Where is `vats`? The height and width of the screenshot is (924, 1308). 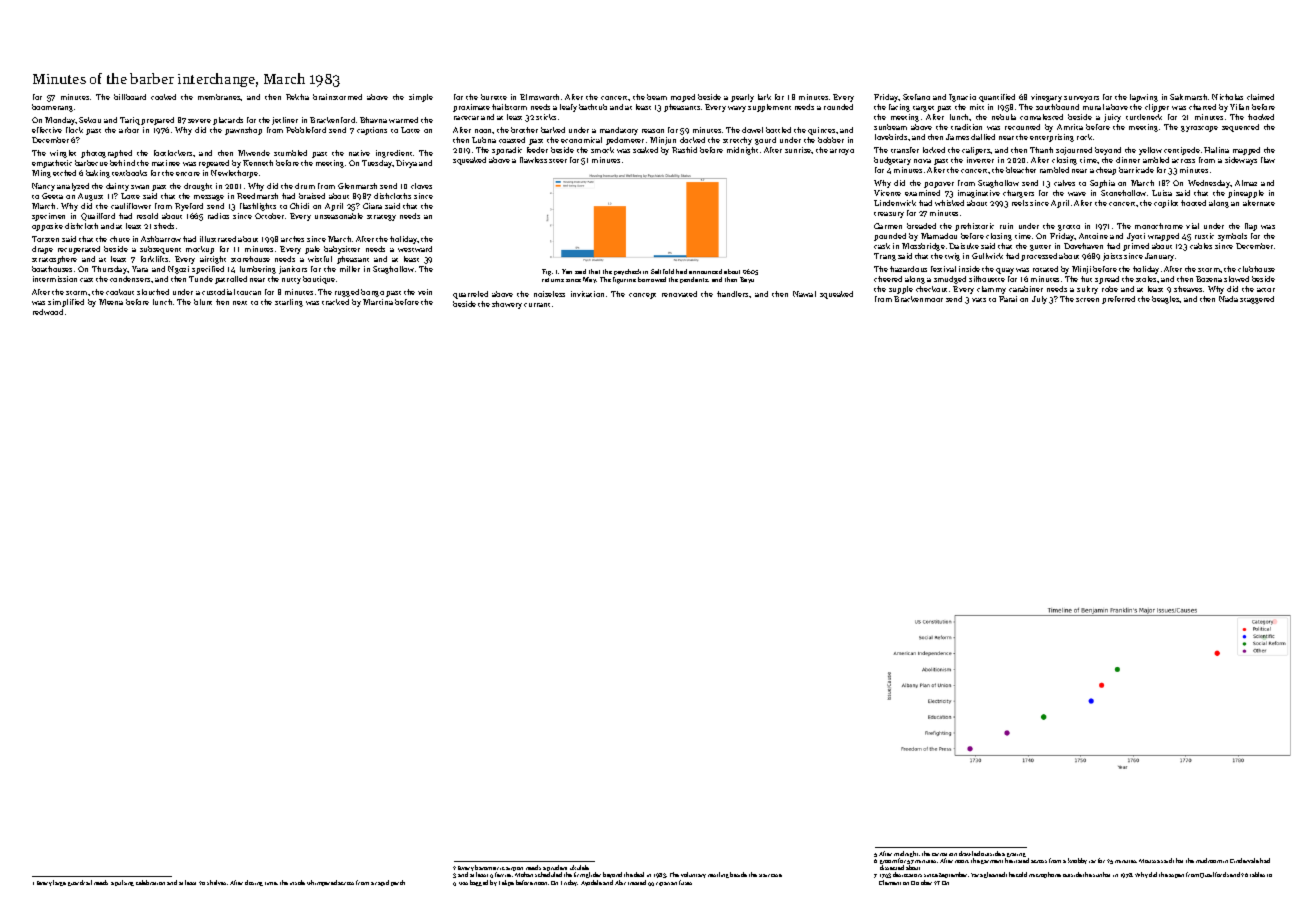
vats is located at coordinates (979, 300).
